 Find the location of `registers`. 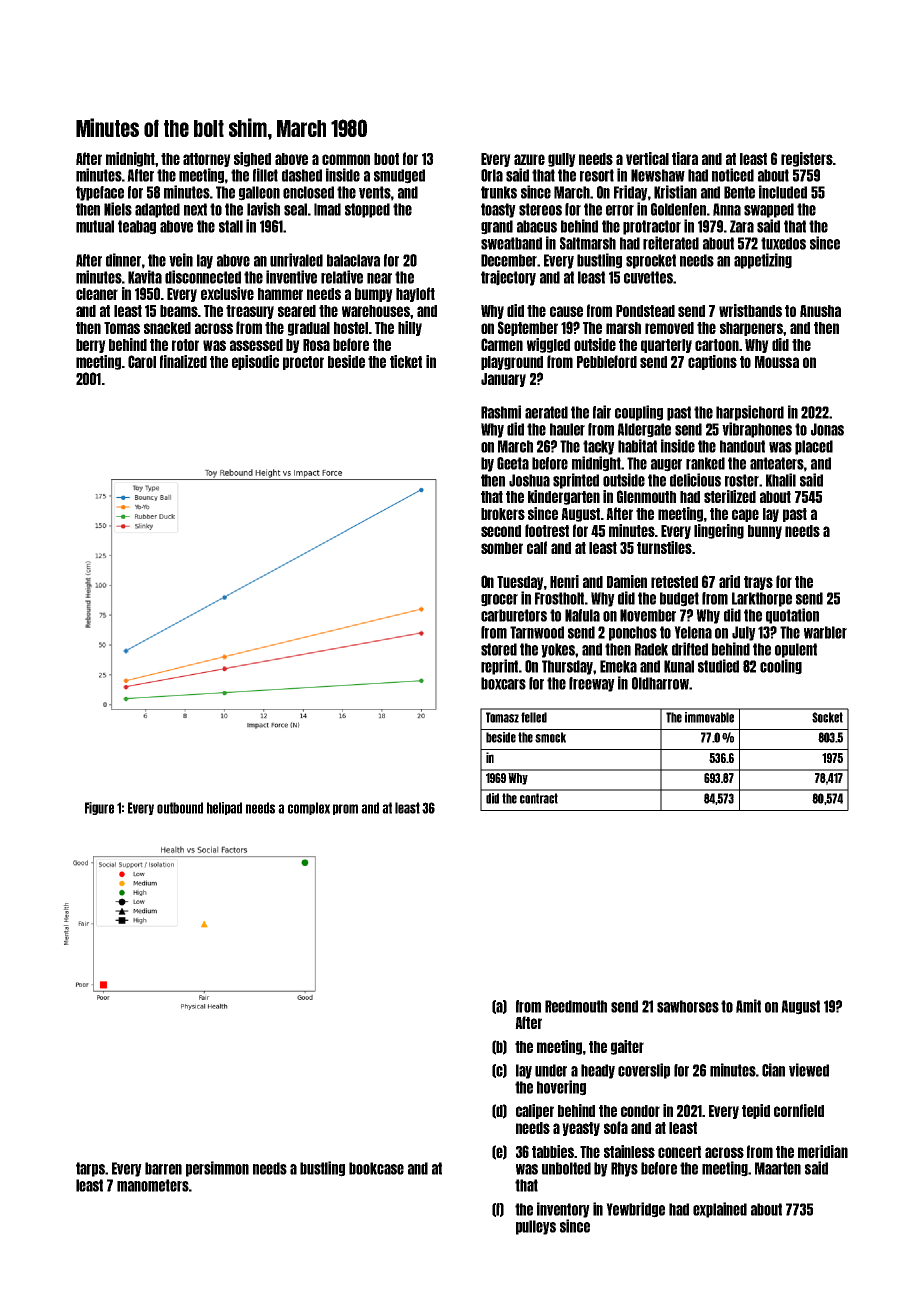

registers is located at coordinates (807, 159).
